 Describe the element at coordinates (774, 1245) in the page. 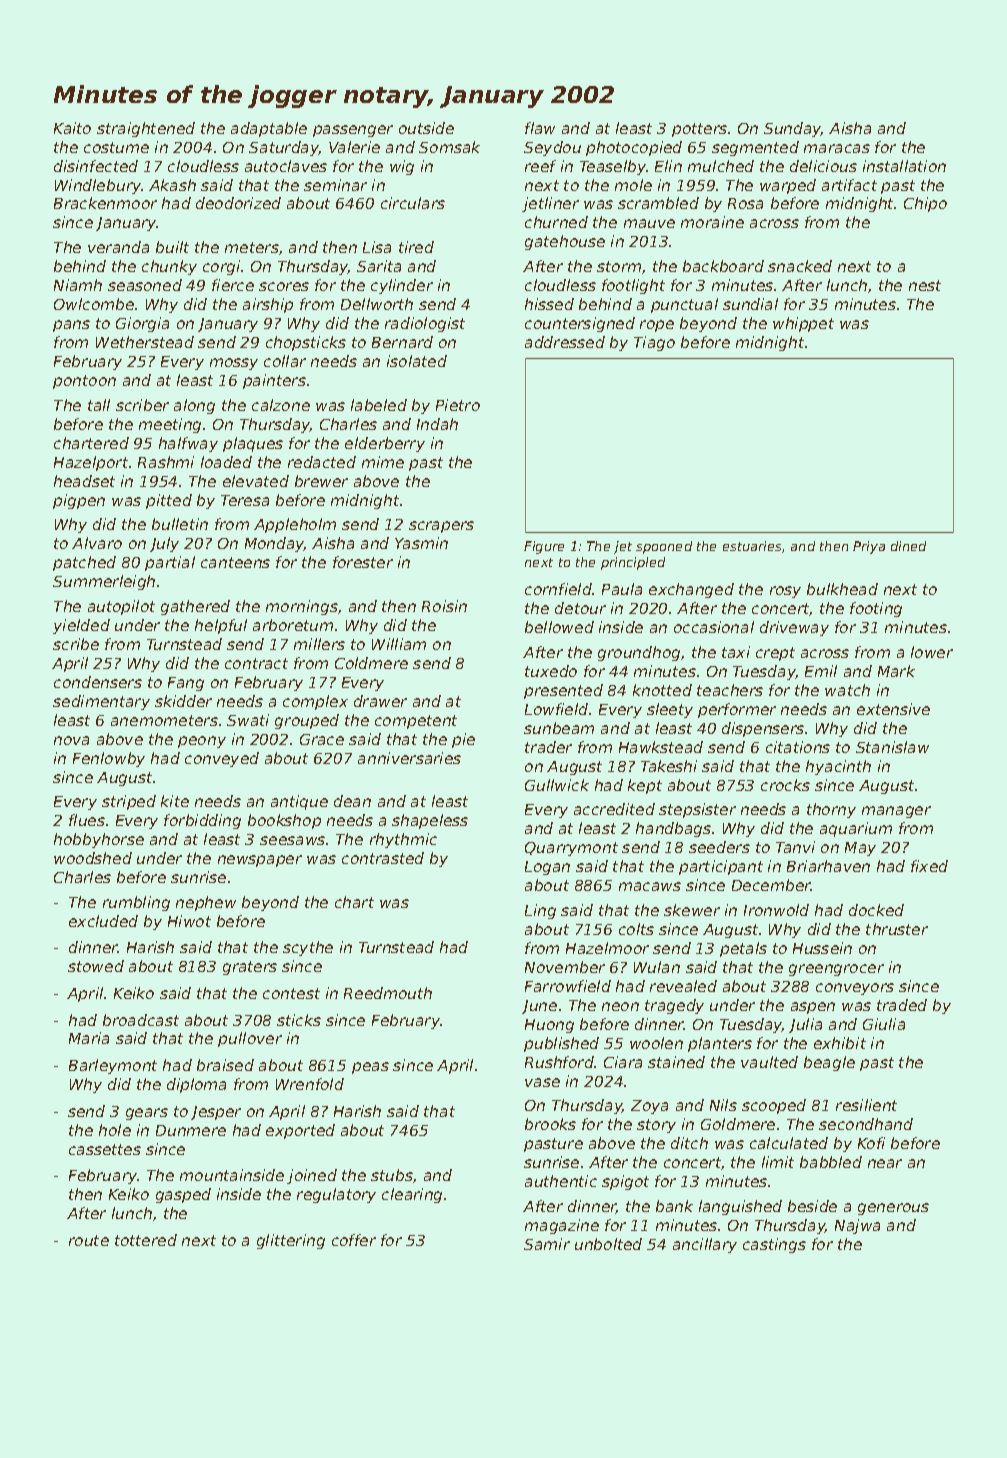

I see `castings` at that location.
